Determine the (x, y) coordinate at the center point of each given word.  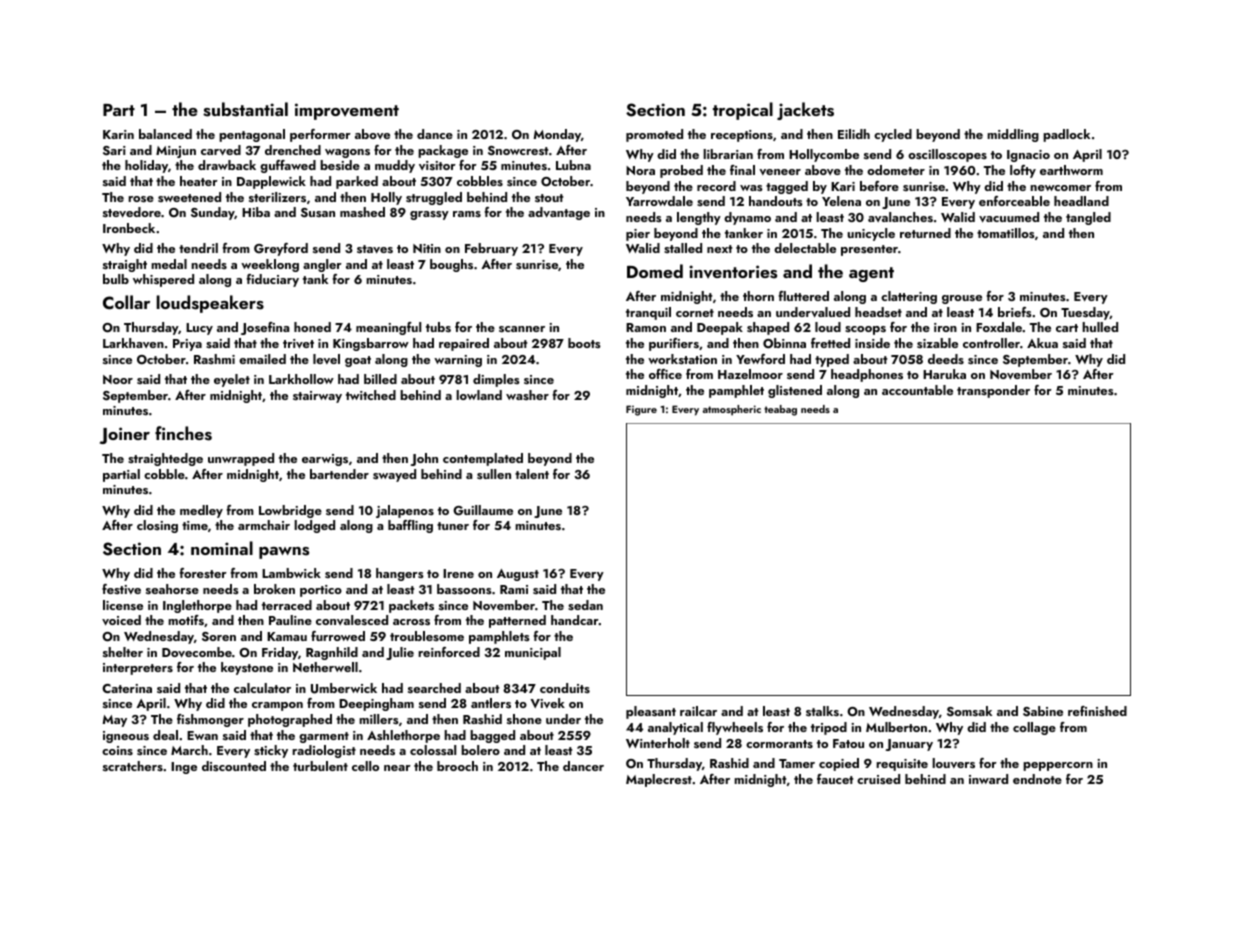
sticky (271, 751)
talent (532, 474)
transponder (993, 391)
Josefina (265, 328)
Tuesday (1085, 313)
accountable (917, 390)
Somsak (969, 711)
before (879, 186)
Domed (655, 271)
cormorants (779, 744)
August (518, 575)
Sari (114, 151)
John (424, 459)
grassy (429, 215)
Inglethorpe (197, 606)
